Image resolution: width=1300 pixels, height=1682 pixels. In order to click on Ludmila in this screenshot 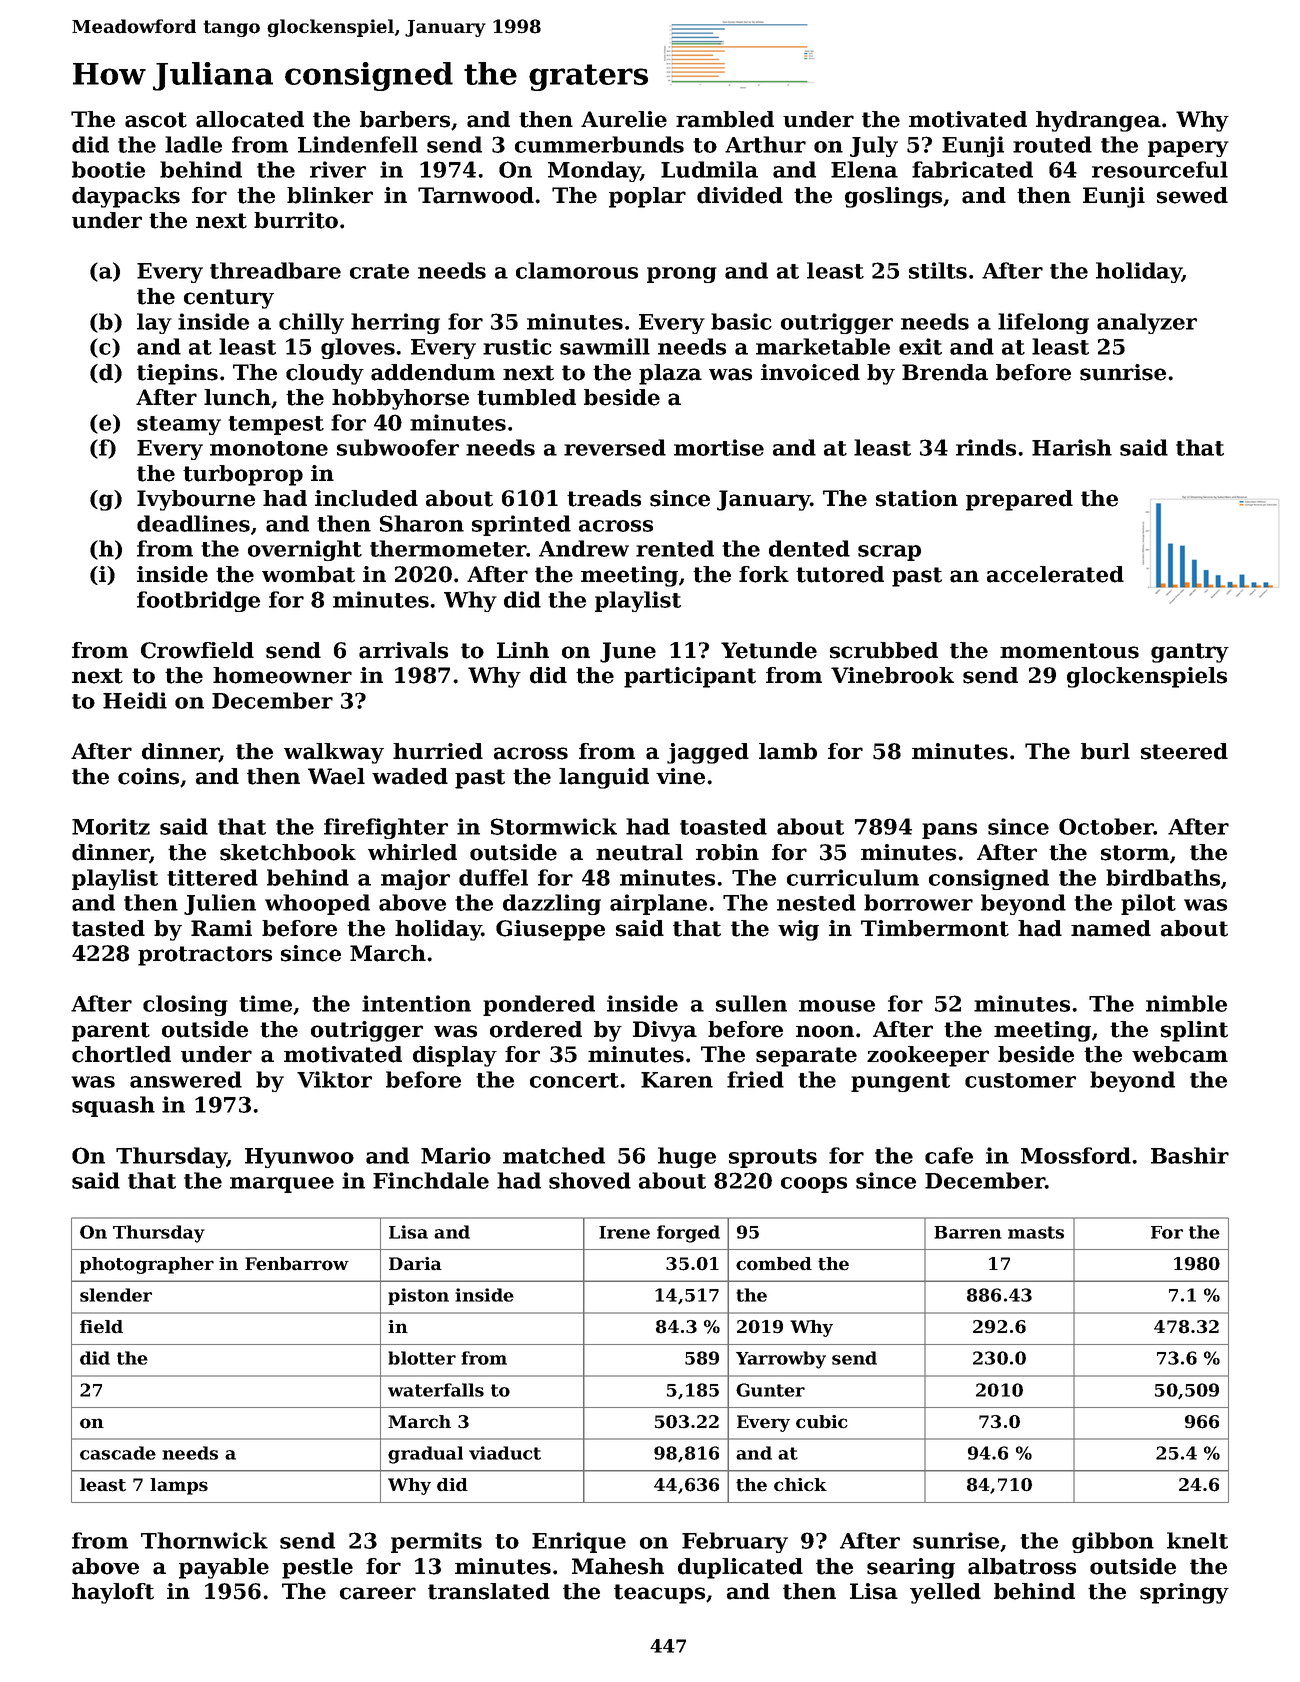, I will do `click(709, 169)`.
